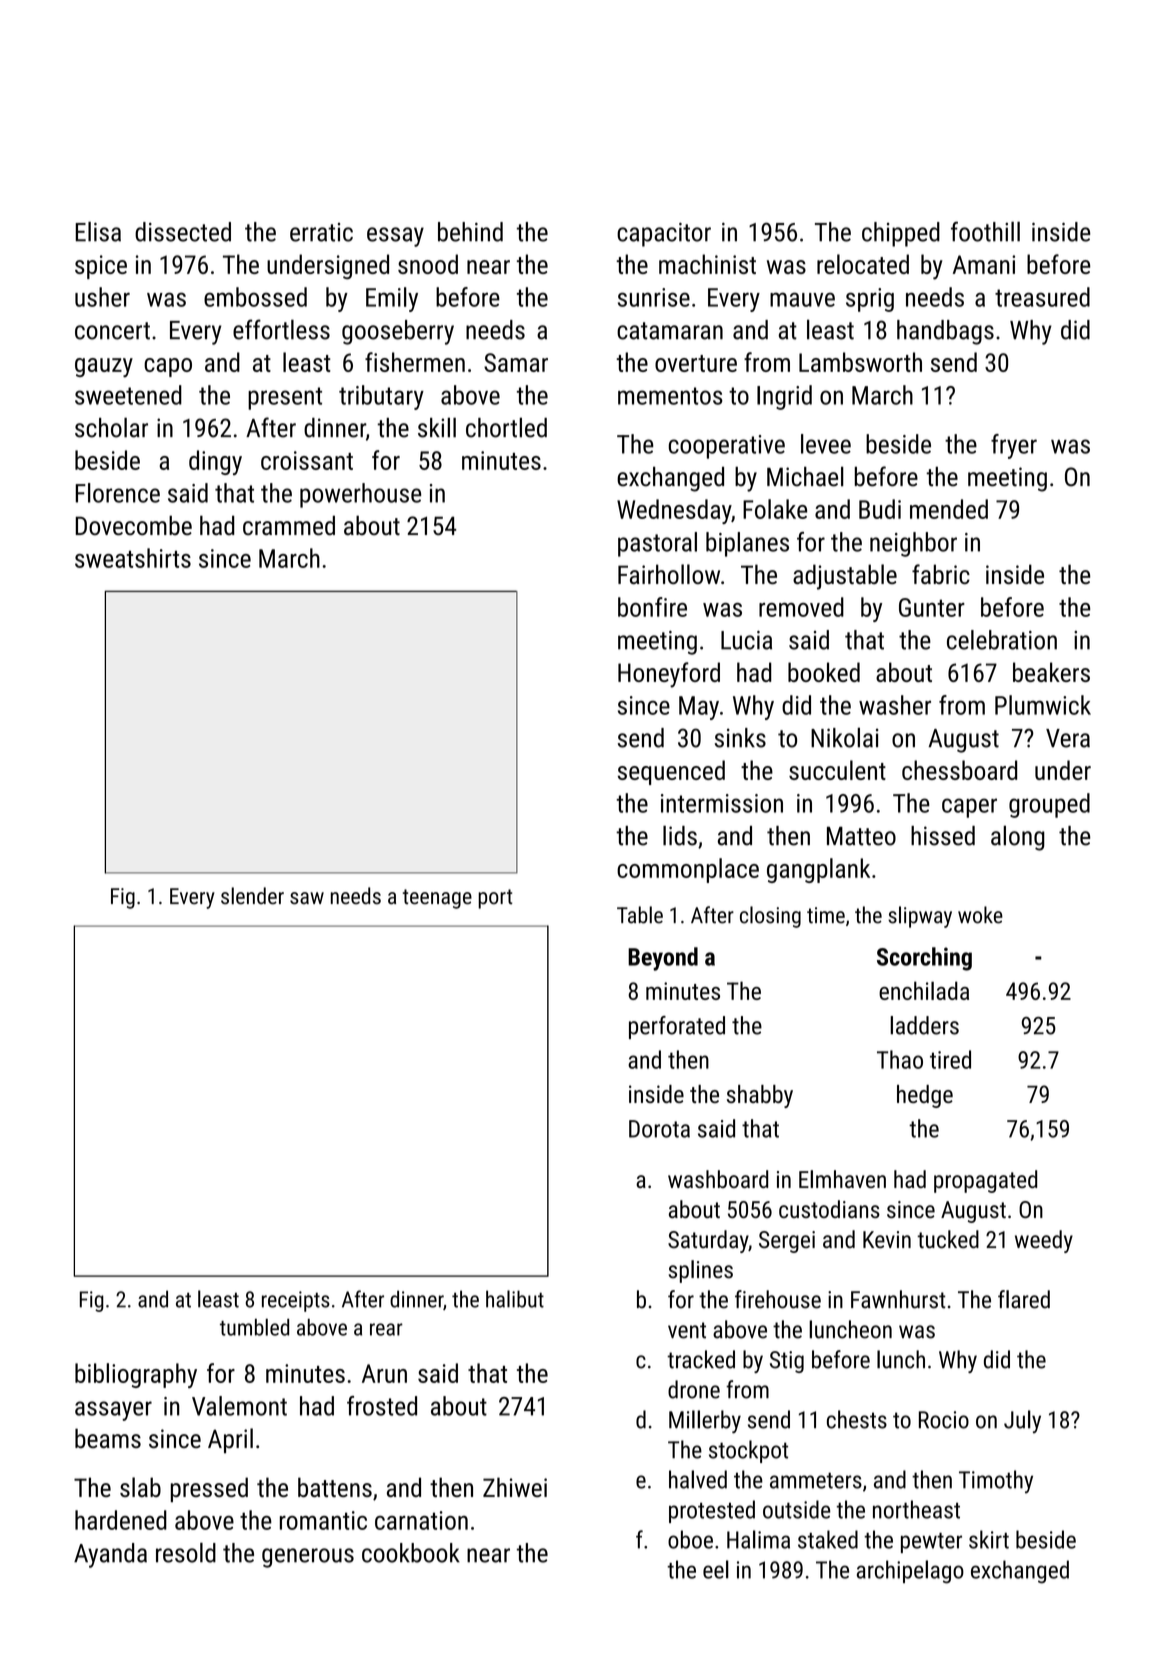  What do you see at coordinates (252, 896) in the screenshot?
I see `slender` at bounding box center [252, 896].
